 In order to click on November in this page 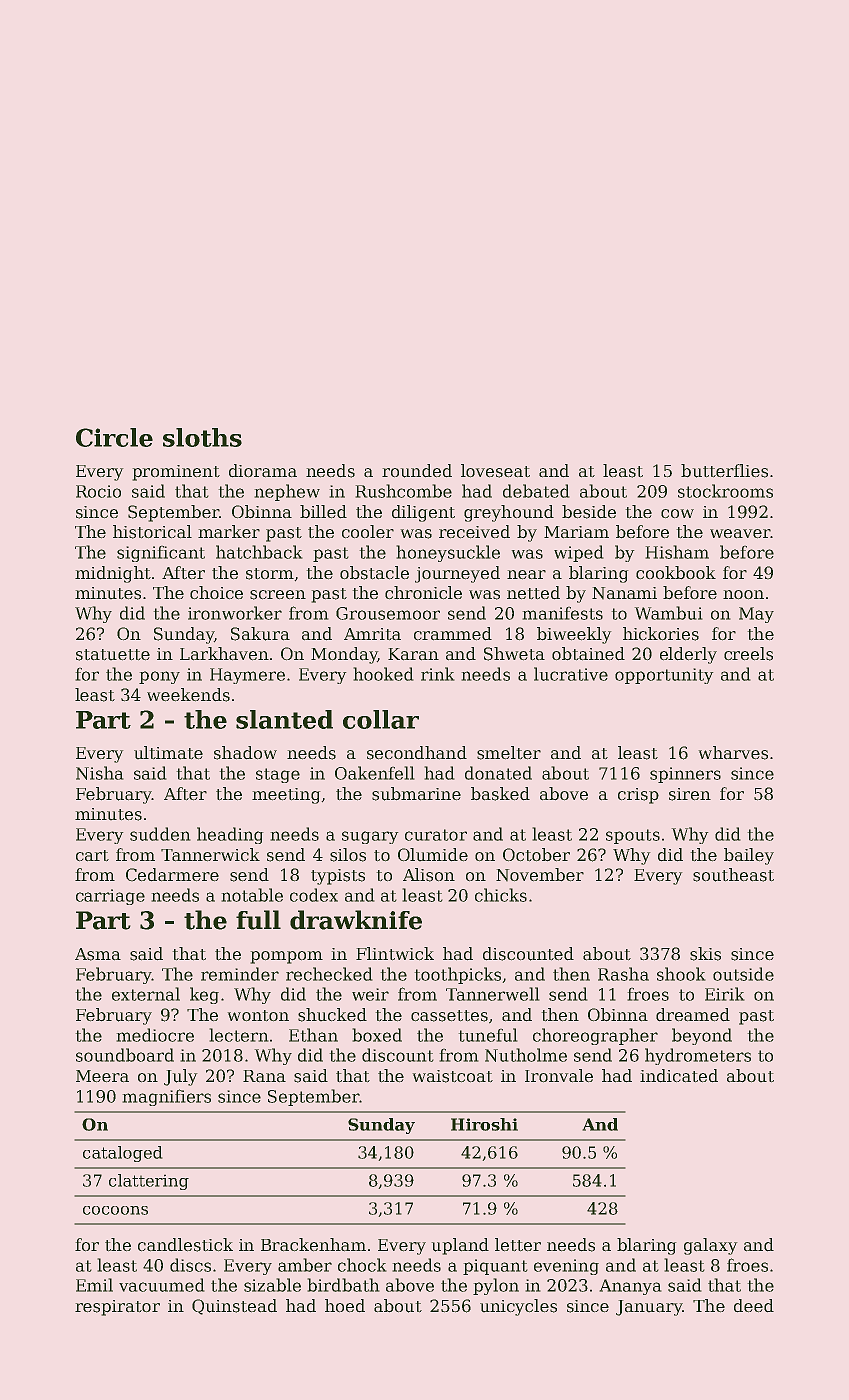, I will do `click(540, 875)`.
